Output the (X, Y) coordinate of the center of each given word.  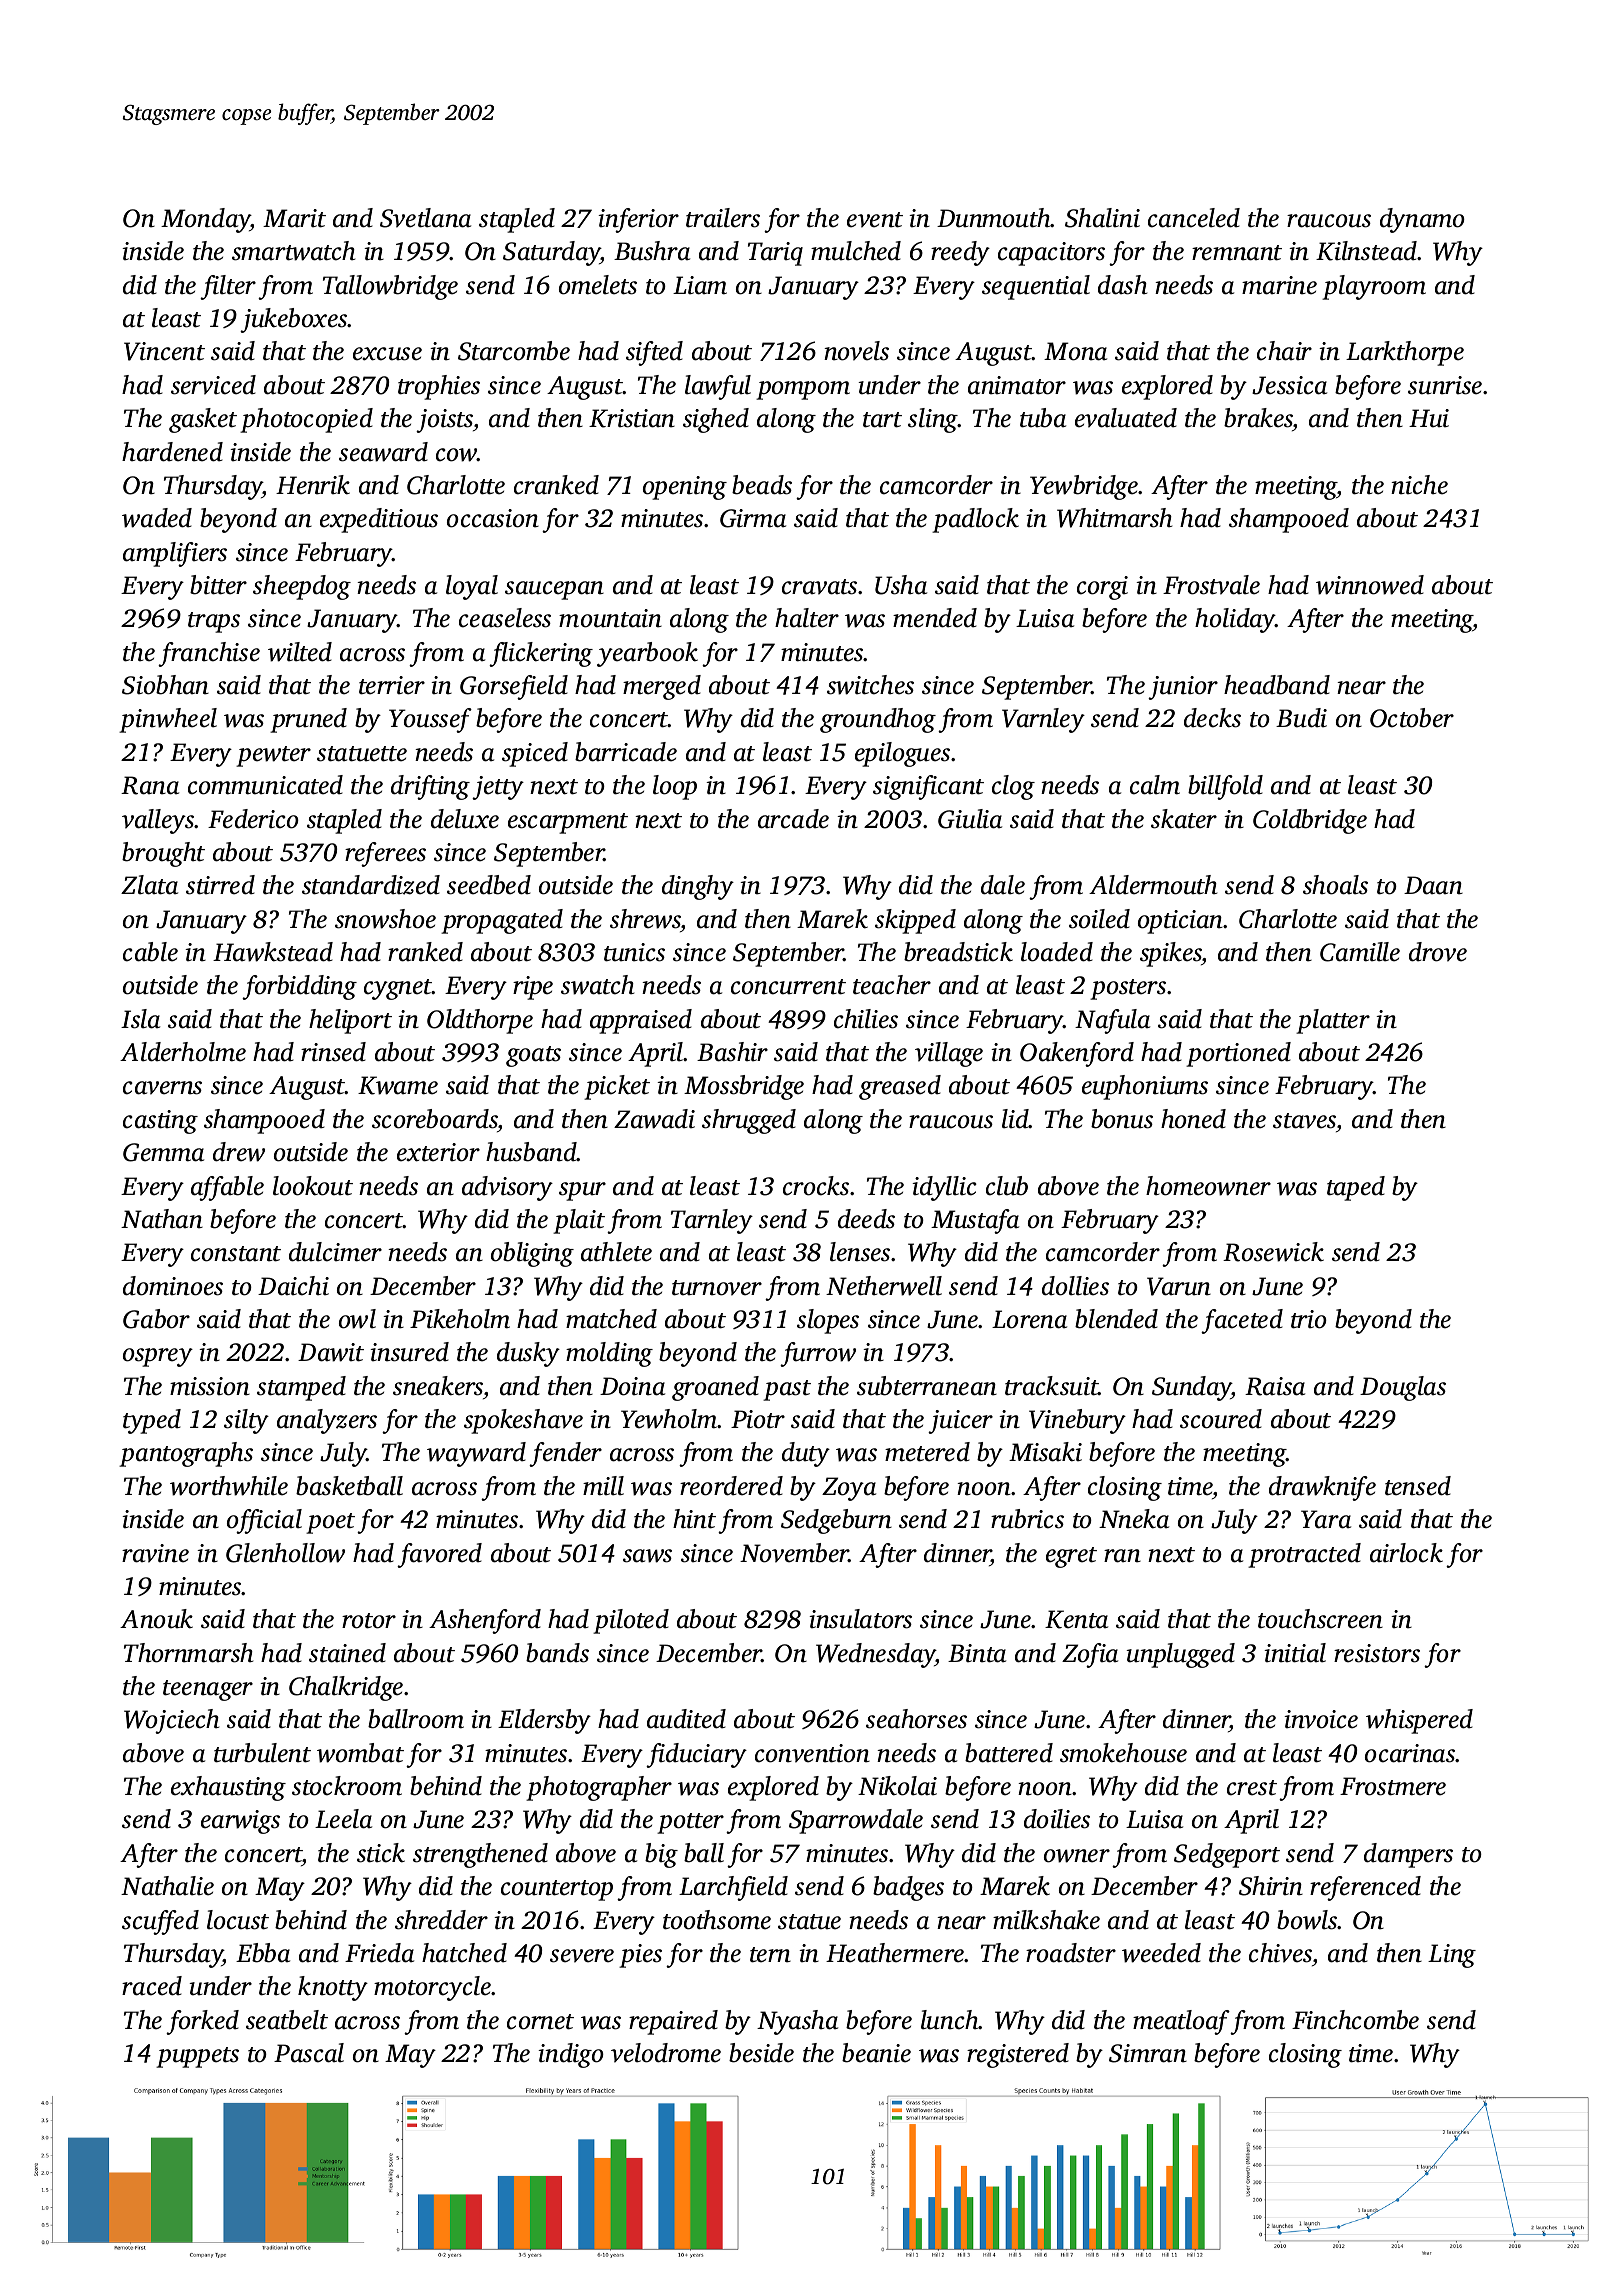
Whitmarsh (1114, 518)
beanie (876, 2053)
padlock (975, 520)
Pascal (309, 2053)
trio (1309, 1319)
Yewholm (669, 1419)
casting (160, 1122)
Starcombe (514, 351)
